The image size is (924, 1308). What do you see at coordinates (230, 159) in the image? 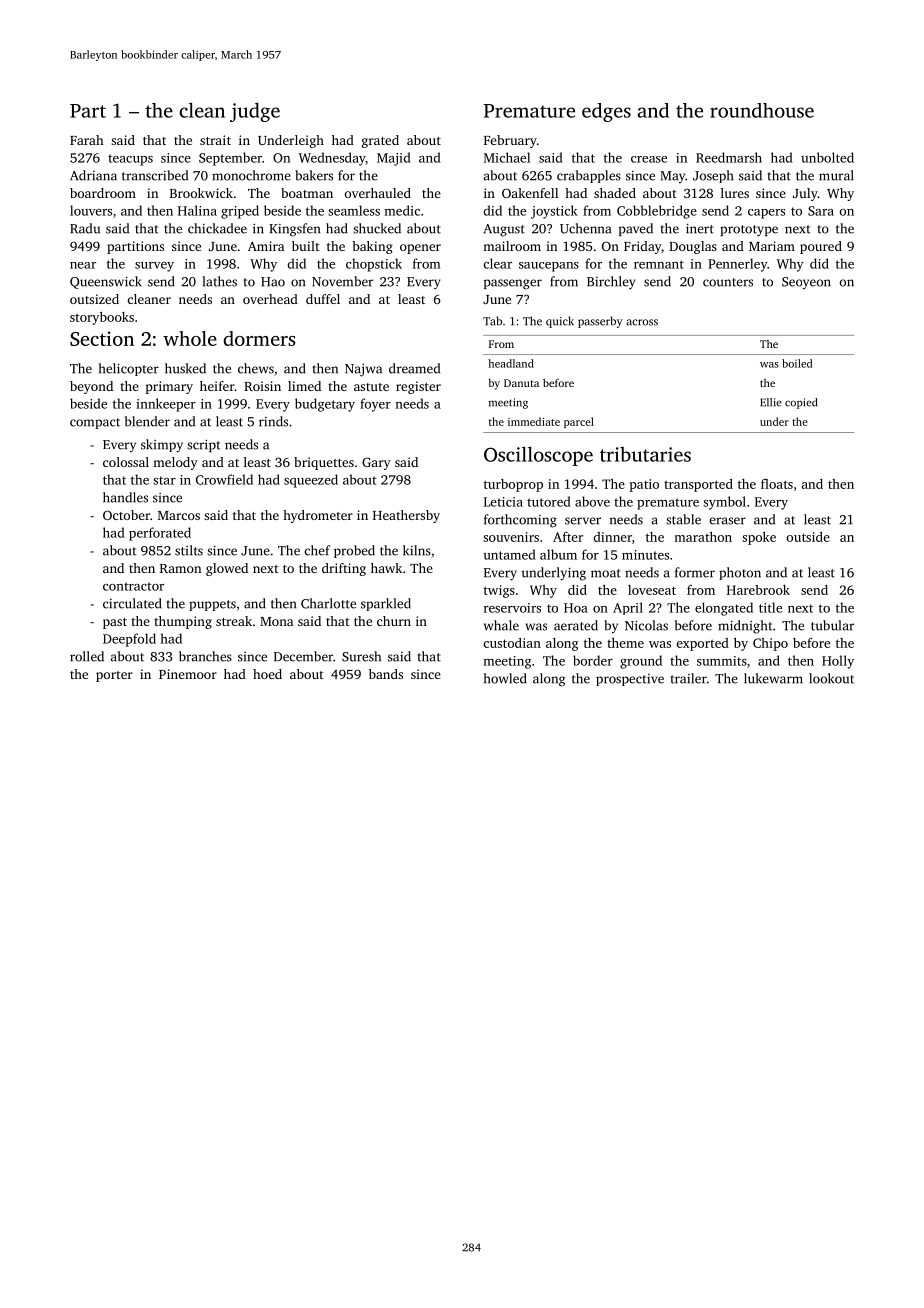
I see `September` at bounding box center [230, 159].
